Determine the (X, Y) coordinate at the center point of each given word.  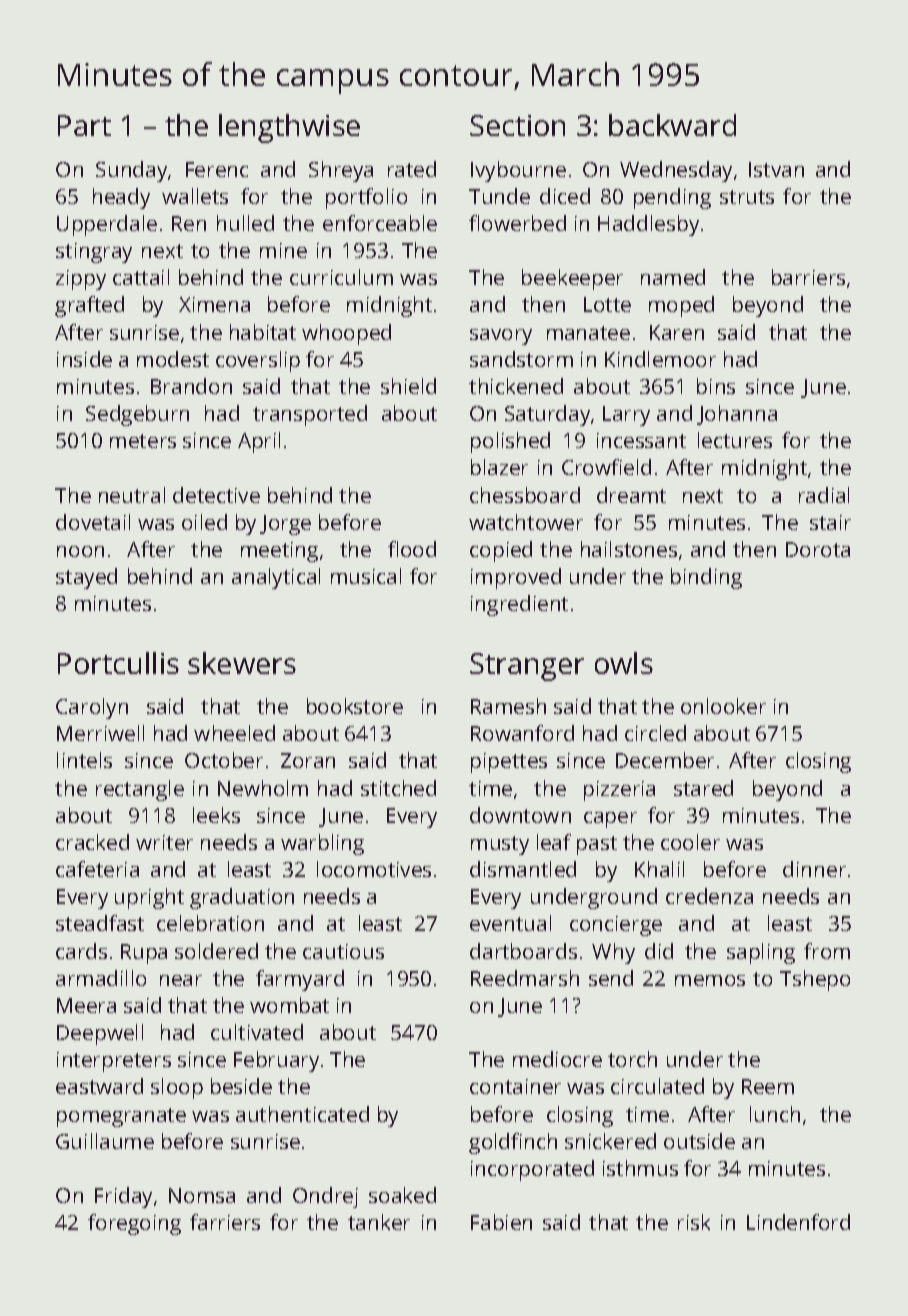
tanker (379, 1222)
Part (84, 125)
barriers (808, 277)
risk (694, 1222)
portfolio (366, 198)
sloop (177, 1088)
